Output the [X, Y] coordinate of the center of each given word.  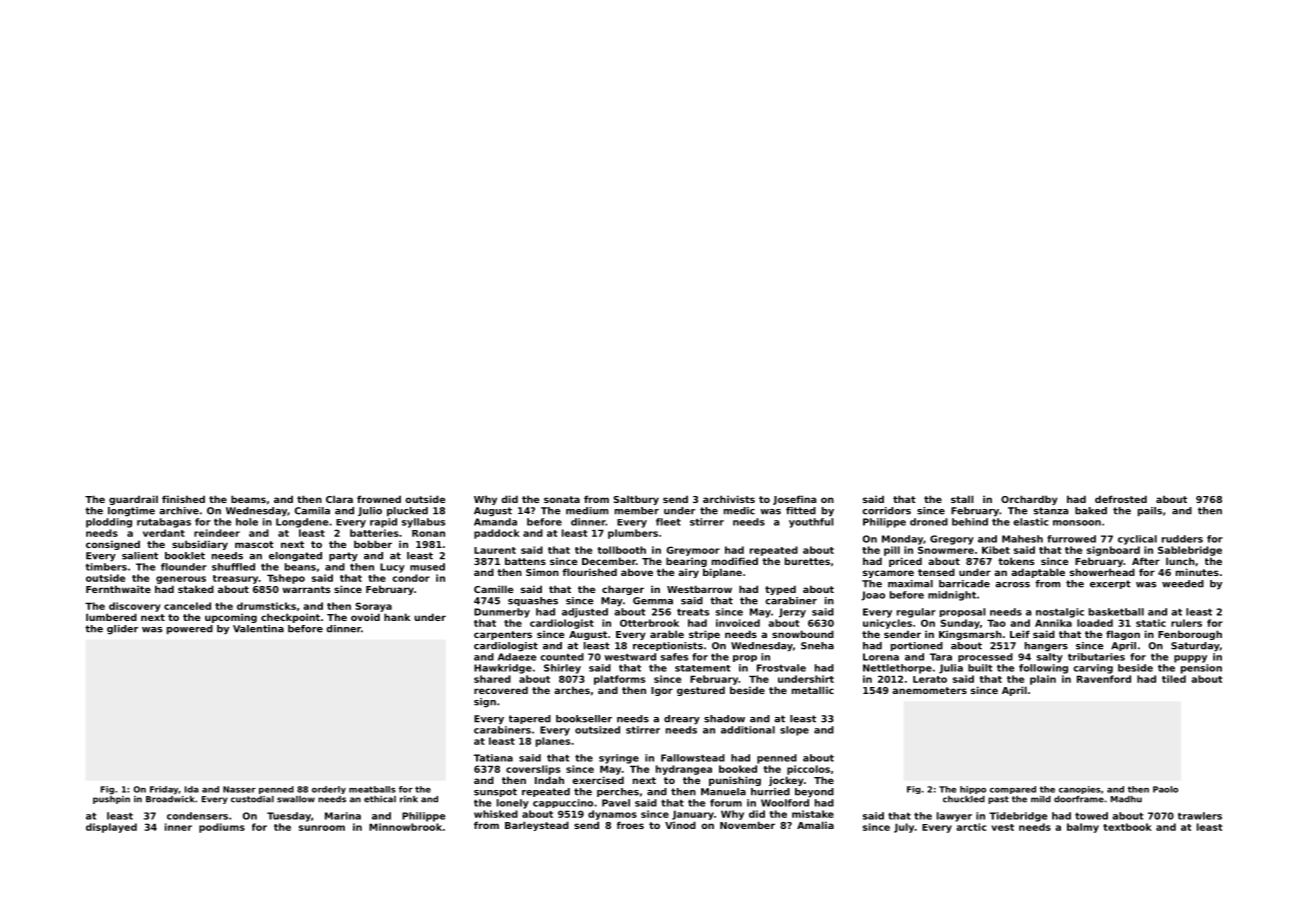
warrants [306, 589]
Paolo [1165, 789]
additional [748, 730]
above [637, 572]
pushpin [111, 800]
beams [248, 499]
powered [190, 630]
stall [962, 499]
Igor [662, 691]
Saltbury [636, 500]
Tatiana [493, 758]
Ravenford [1104, 679]
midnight [952, 596]
